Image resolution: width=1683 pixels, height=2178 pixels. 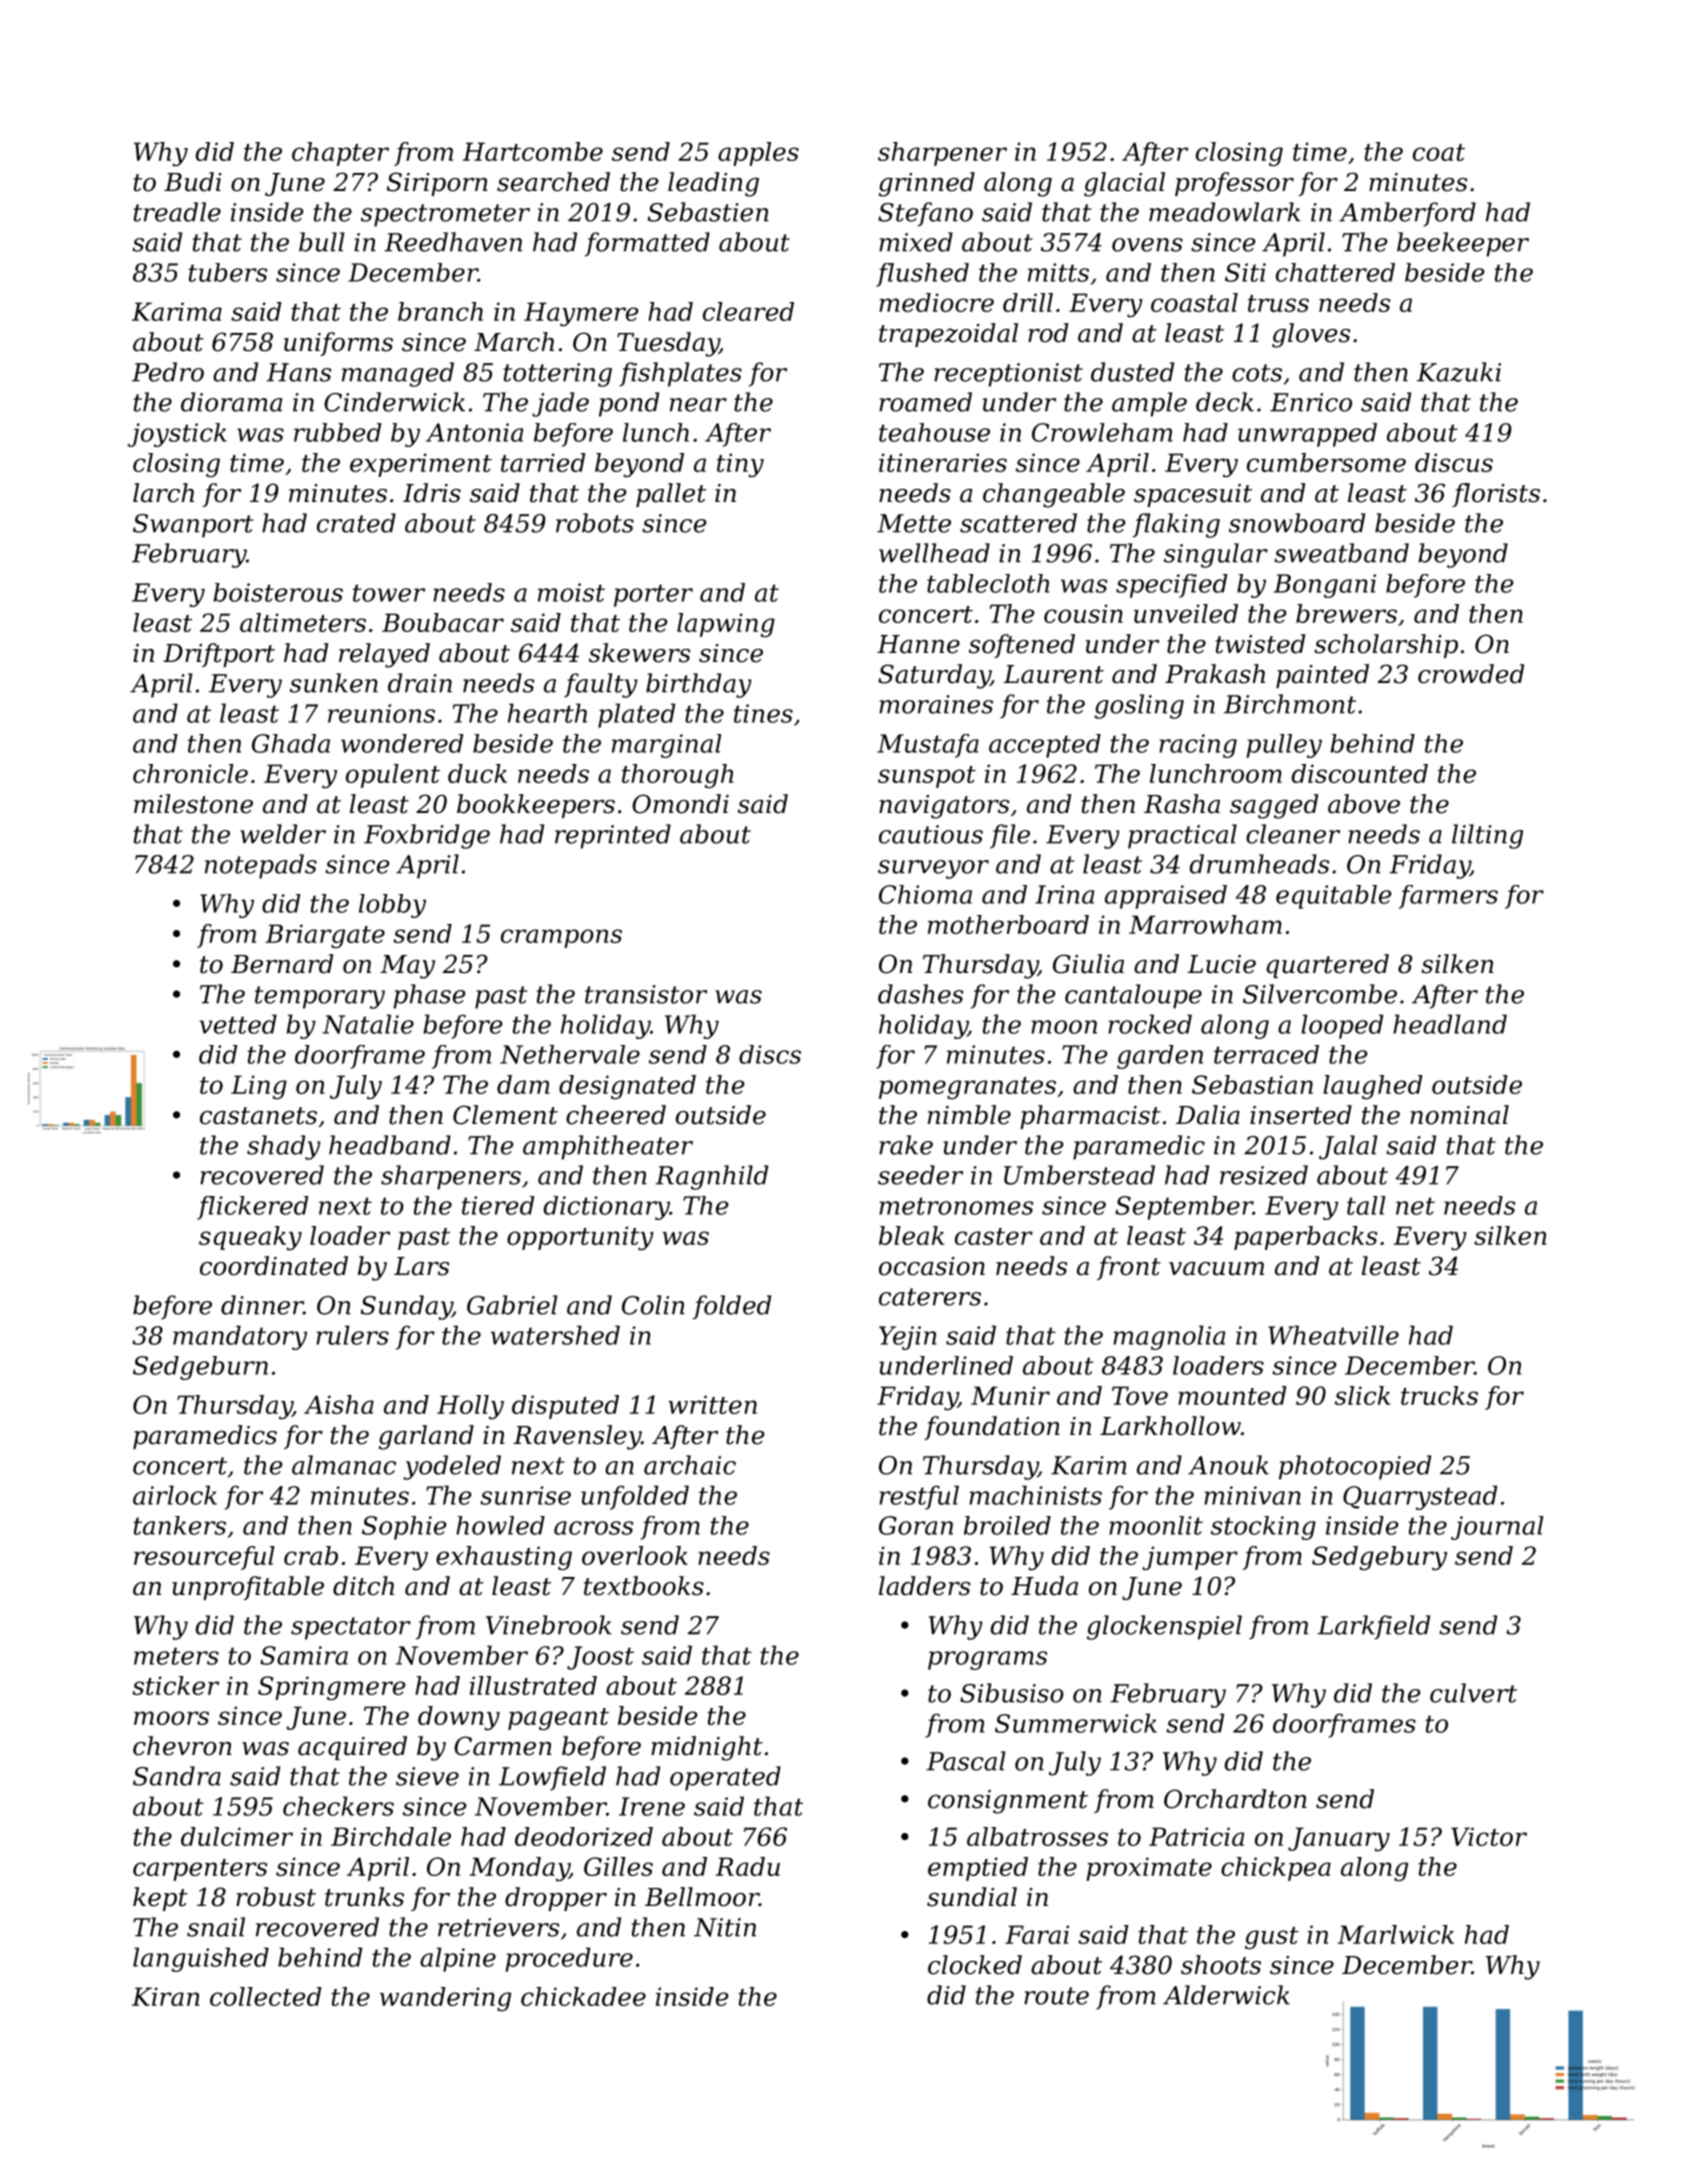 What do you see at coordinates (1439, 152) in the screenshot?
I see `coat` at bounding box center [1439, 152].
